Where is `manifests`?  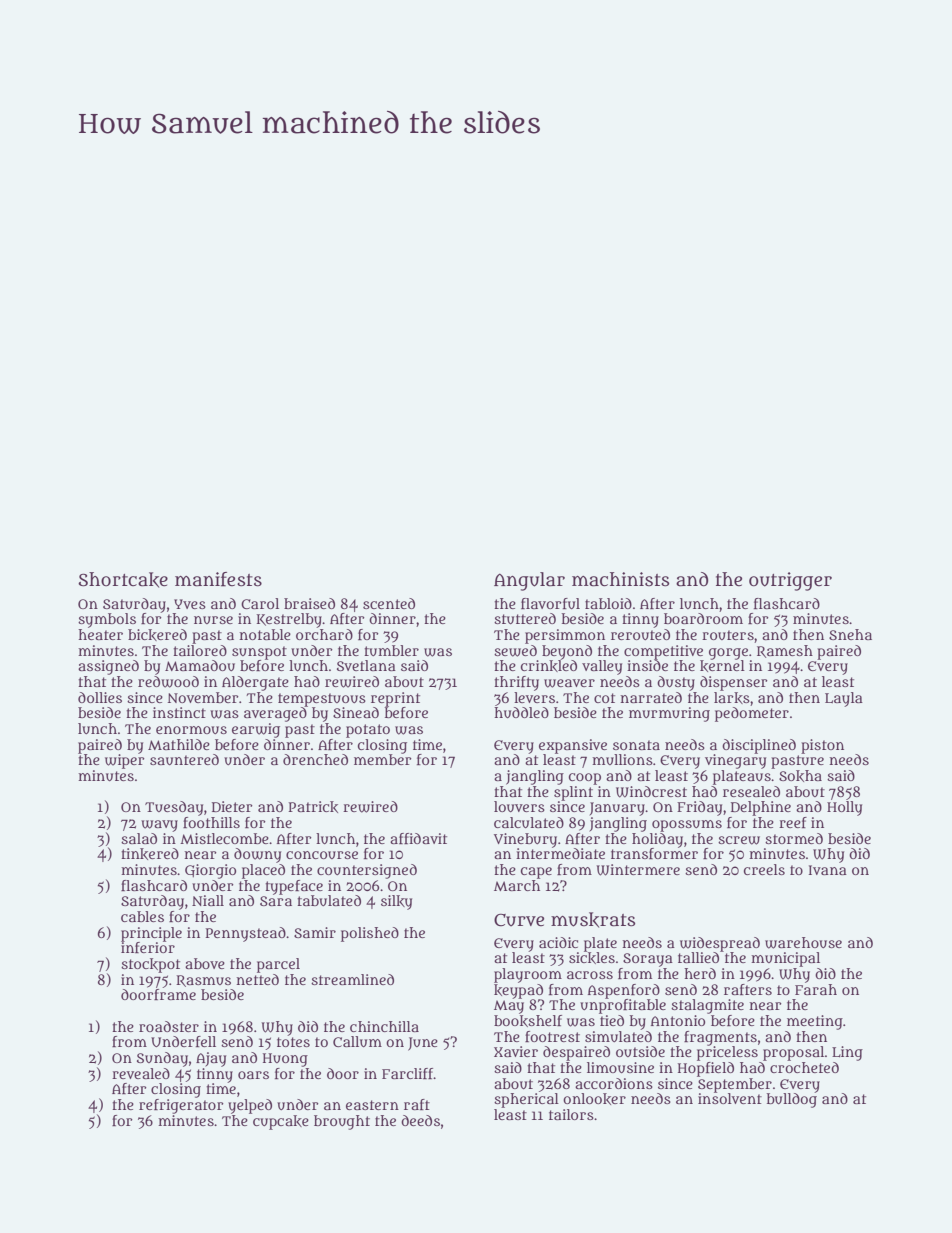
manifests is located at coordinates (218, 579).
